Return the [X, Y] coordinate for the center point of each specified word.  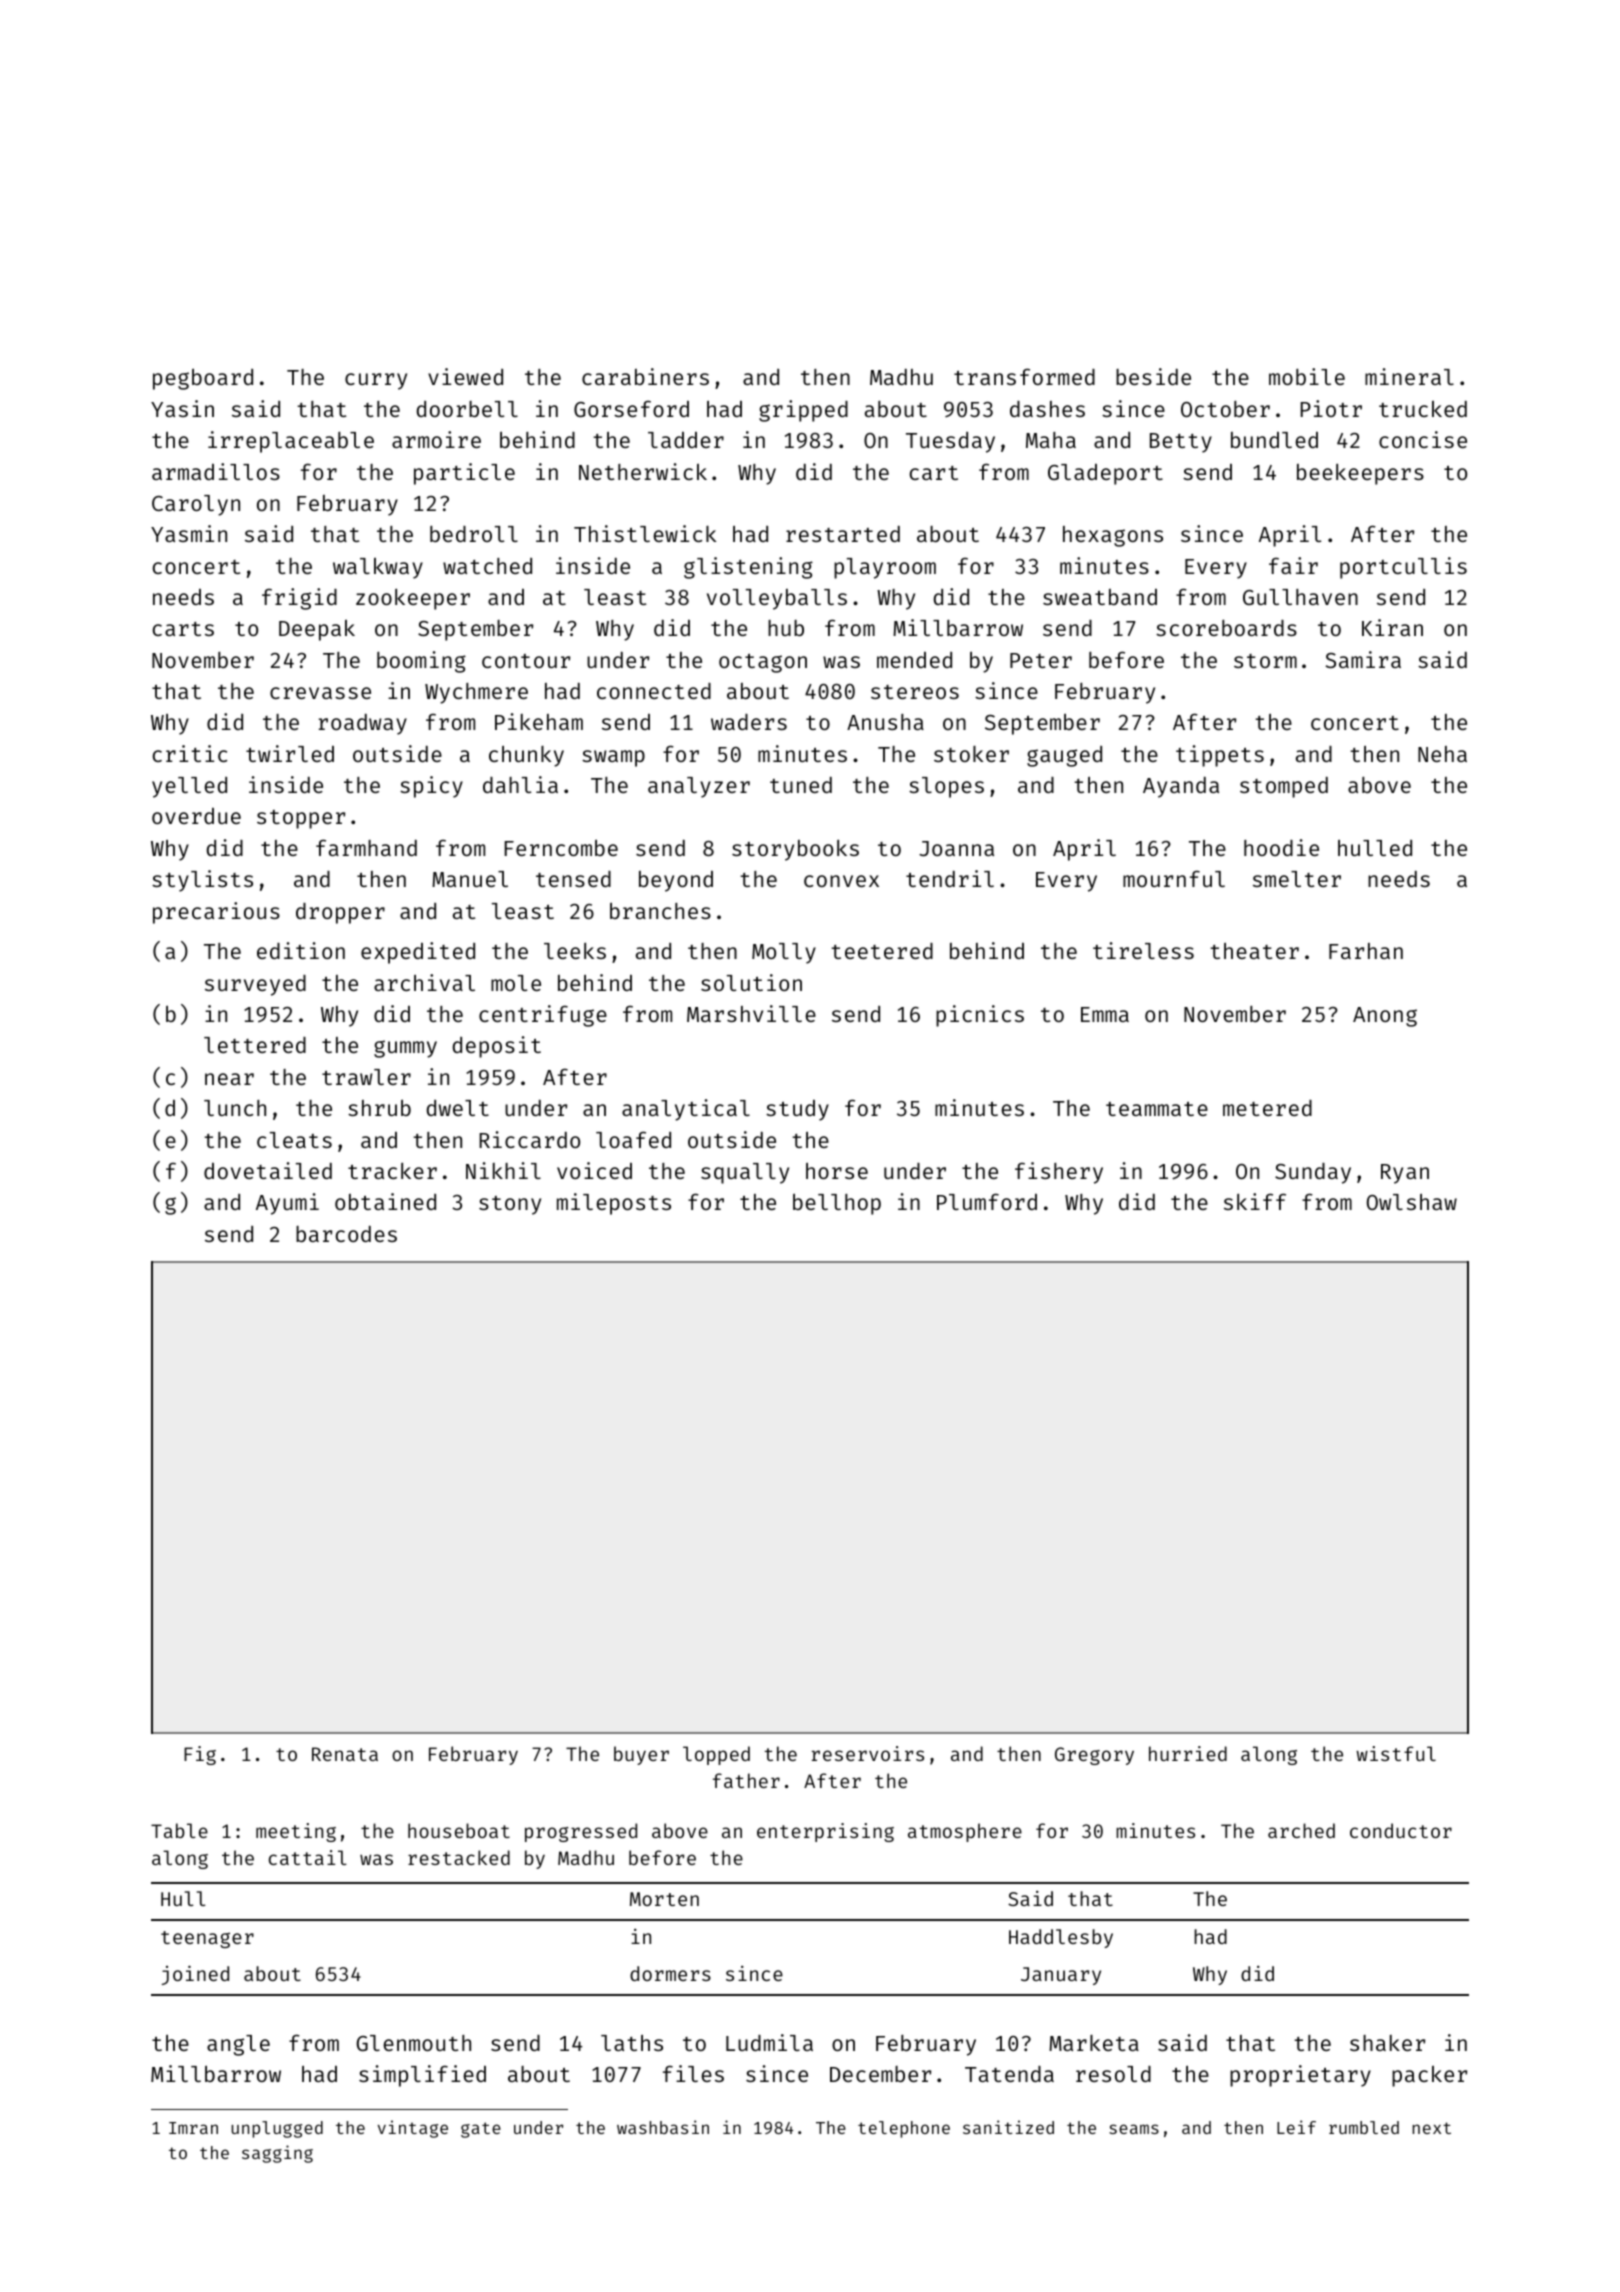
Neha [1442, 754]
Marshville [751, 1013]
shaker [1387, 2043]
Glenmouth [413, 2043]
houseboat [459, 1830]
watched [487, 566]
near [229, 1079]
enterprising [825, 1832]
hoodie [1281, 847]
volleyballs [777, 599]
